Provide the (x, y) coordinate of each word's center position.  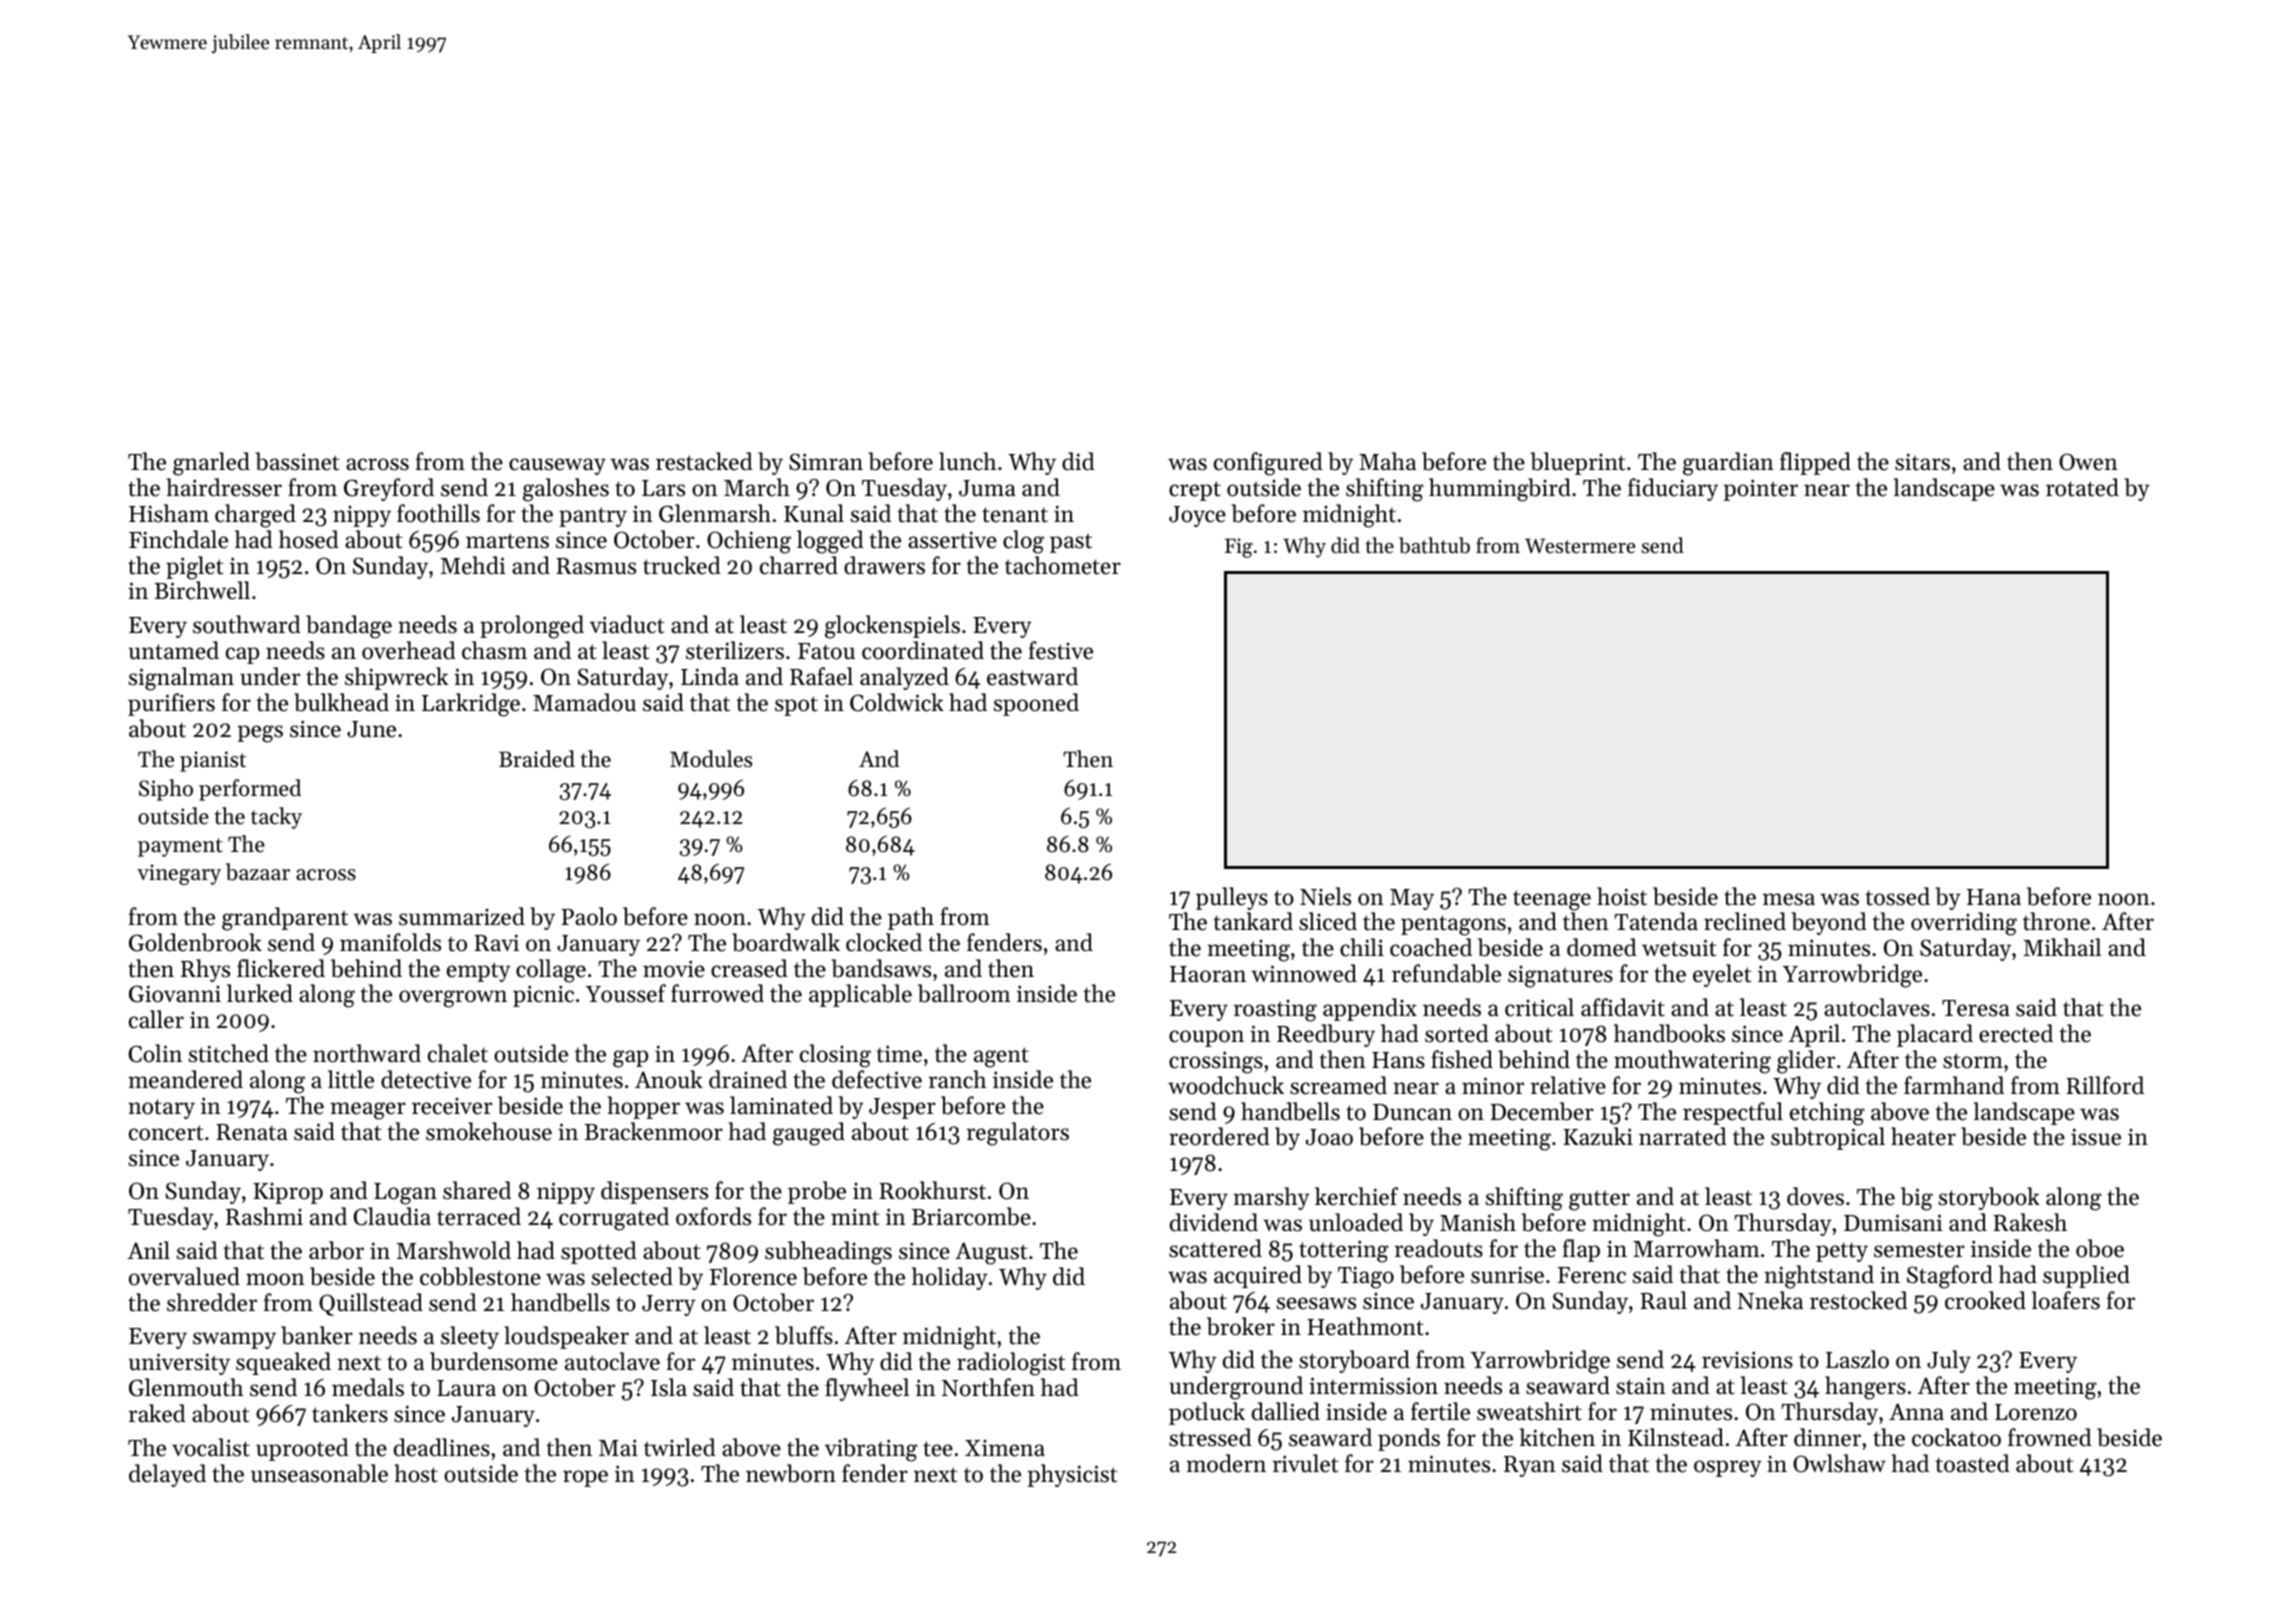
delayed (167, 1475)
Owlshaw (1839, 1463)
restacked (704, 461)
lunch (967, 461)
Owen (2088, 462)
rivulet (1305, 1463)
